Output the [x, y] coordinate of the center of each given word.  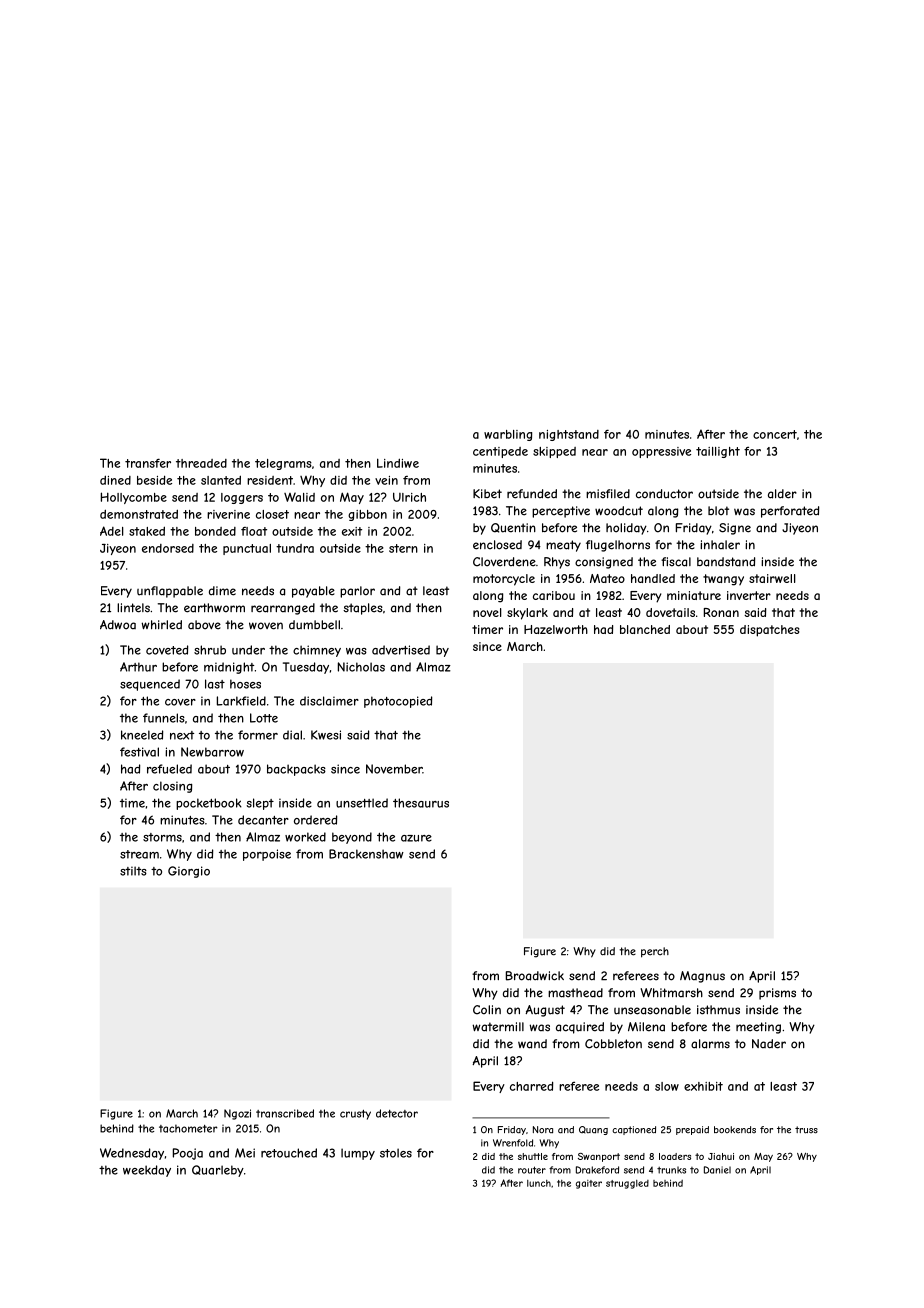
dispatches [769, 631]
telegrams [283, 464]
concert [775, 434]
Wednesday [132, 1154]
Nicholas [361, 667]
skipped [554, 452]
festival [139, 752]
